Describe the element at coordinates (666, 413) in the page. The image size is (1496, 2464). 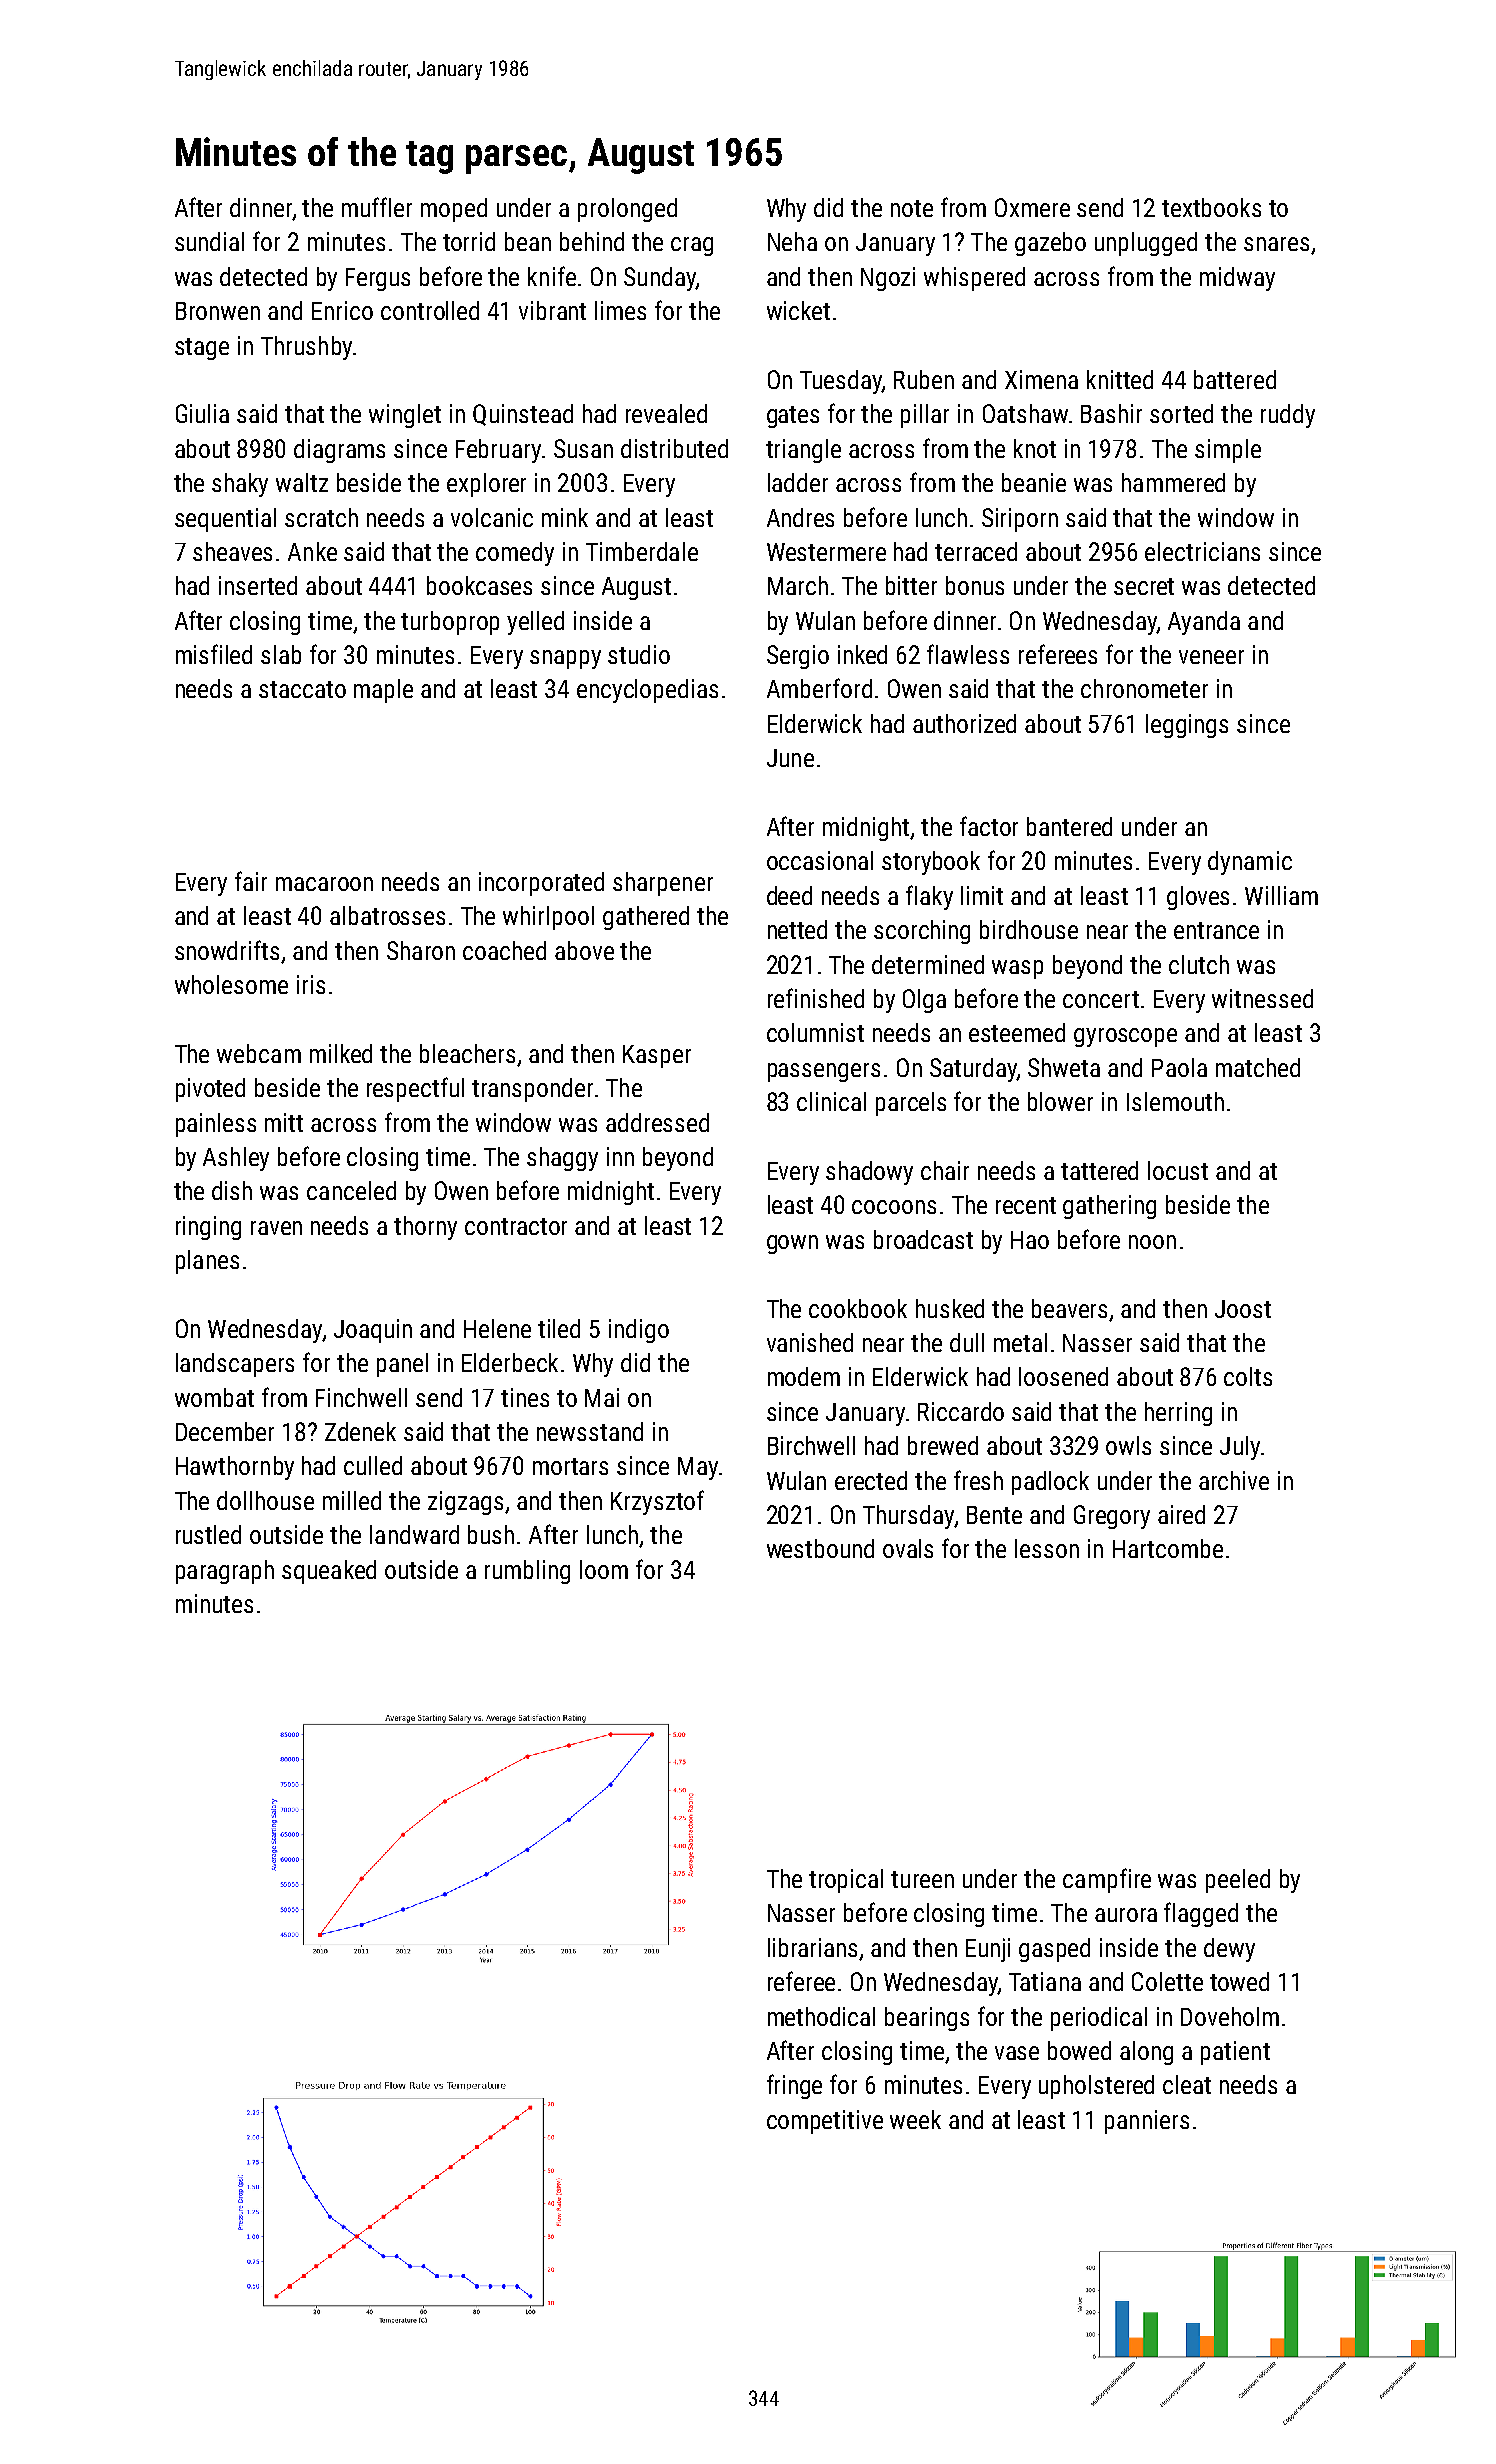
I see `revealed` at that location.
